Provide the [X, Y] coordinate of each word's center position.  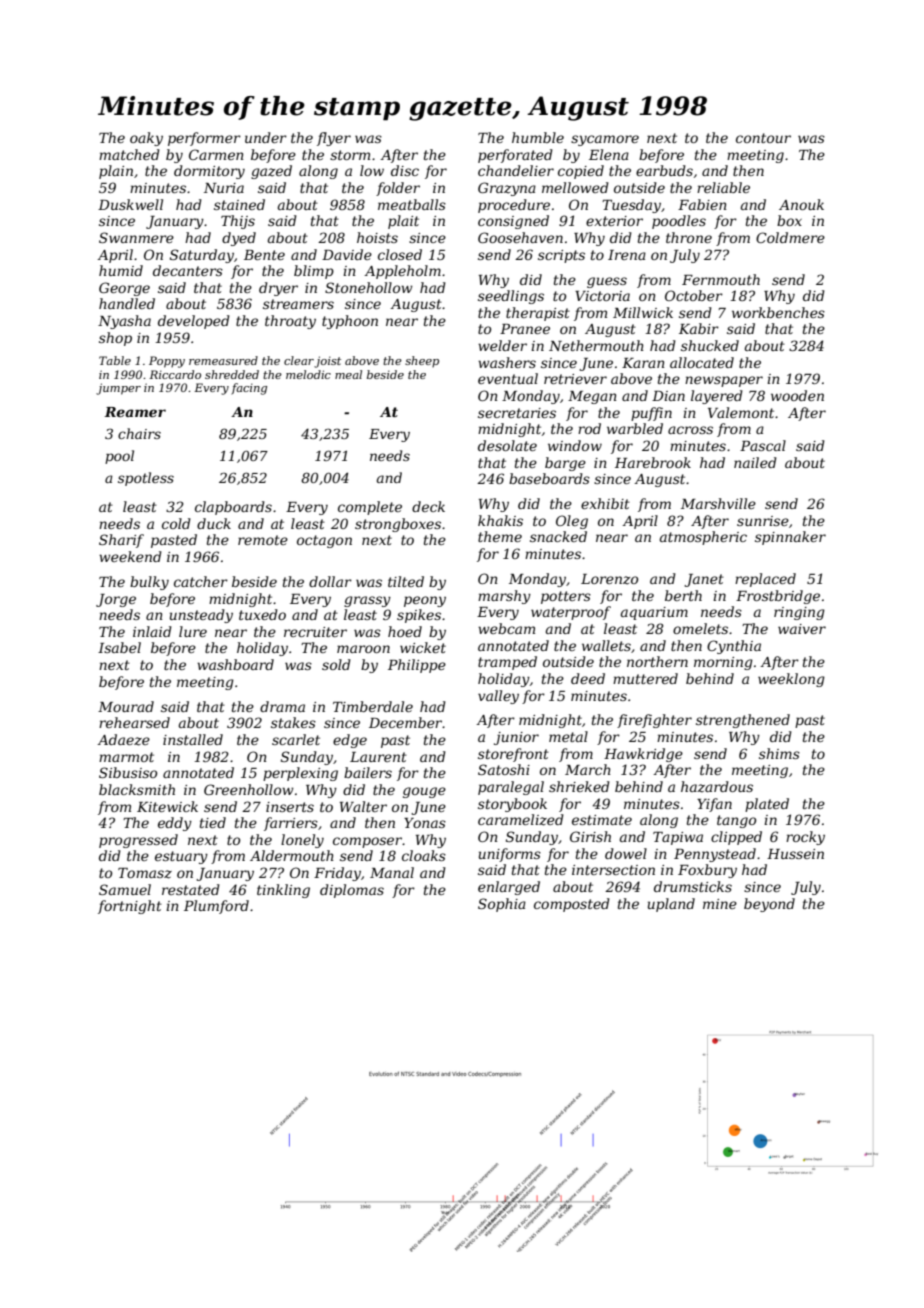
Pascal [763, 445]
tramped [507, 663]
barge [565, 464]
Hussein [795, 854]
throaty [290, 322]
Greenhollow [249, 789]
